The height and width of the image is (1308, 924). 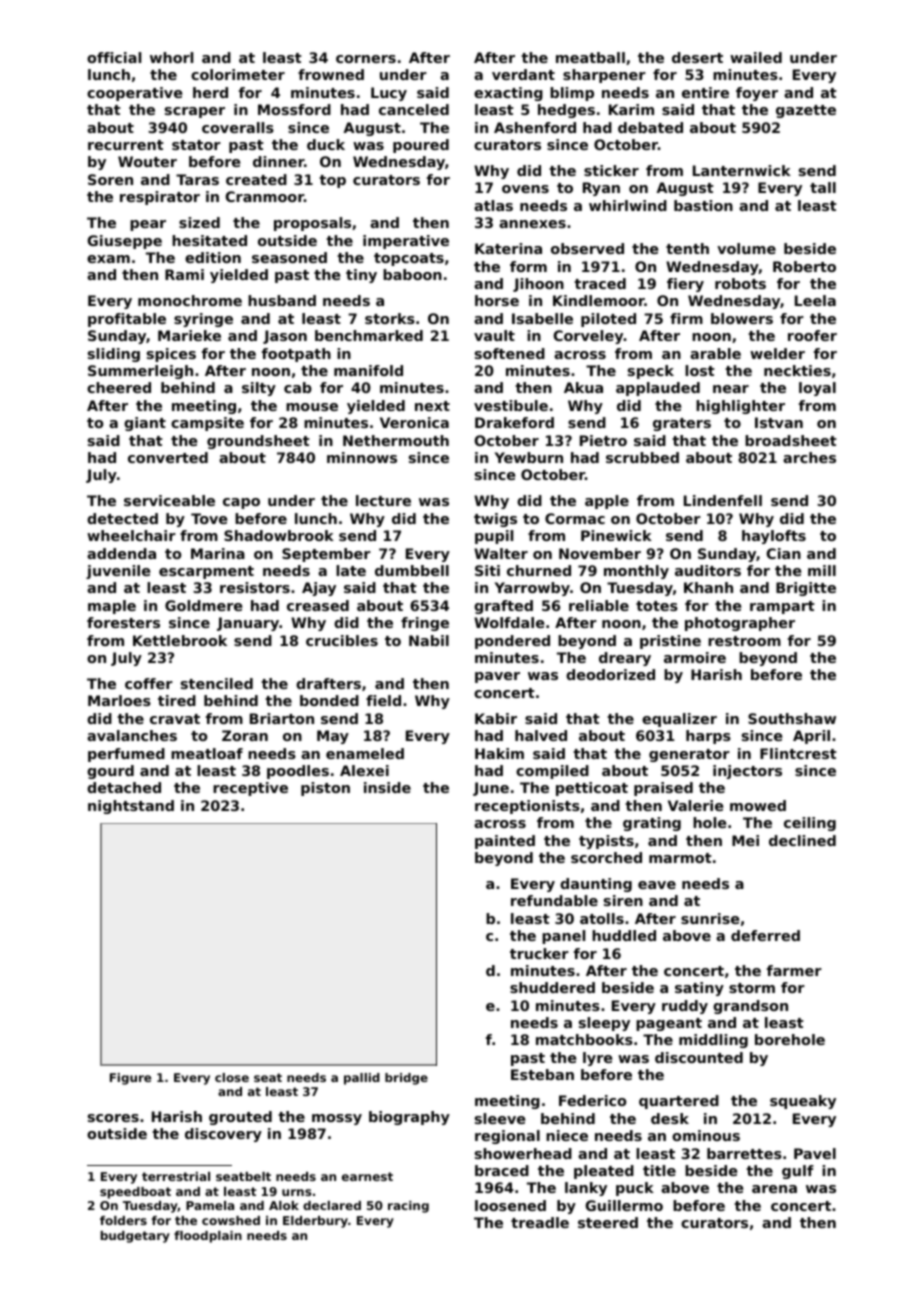 What do you see at coordinates (131, 807) in the image?
I see `nightstand` at bounding box center [131, 807].
